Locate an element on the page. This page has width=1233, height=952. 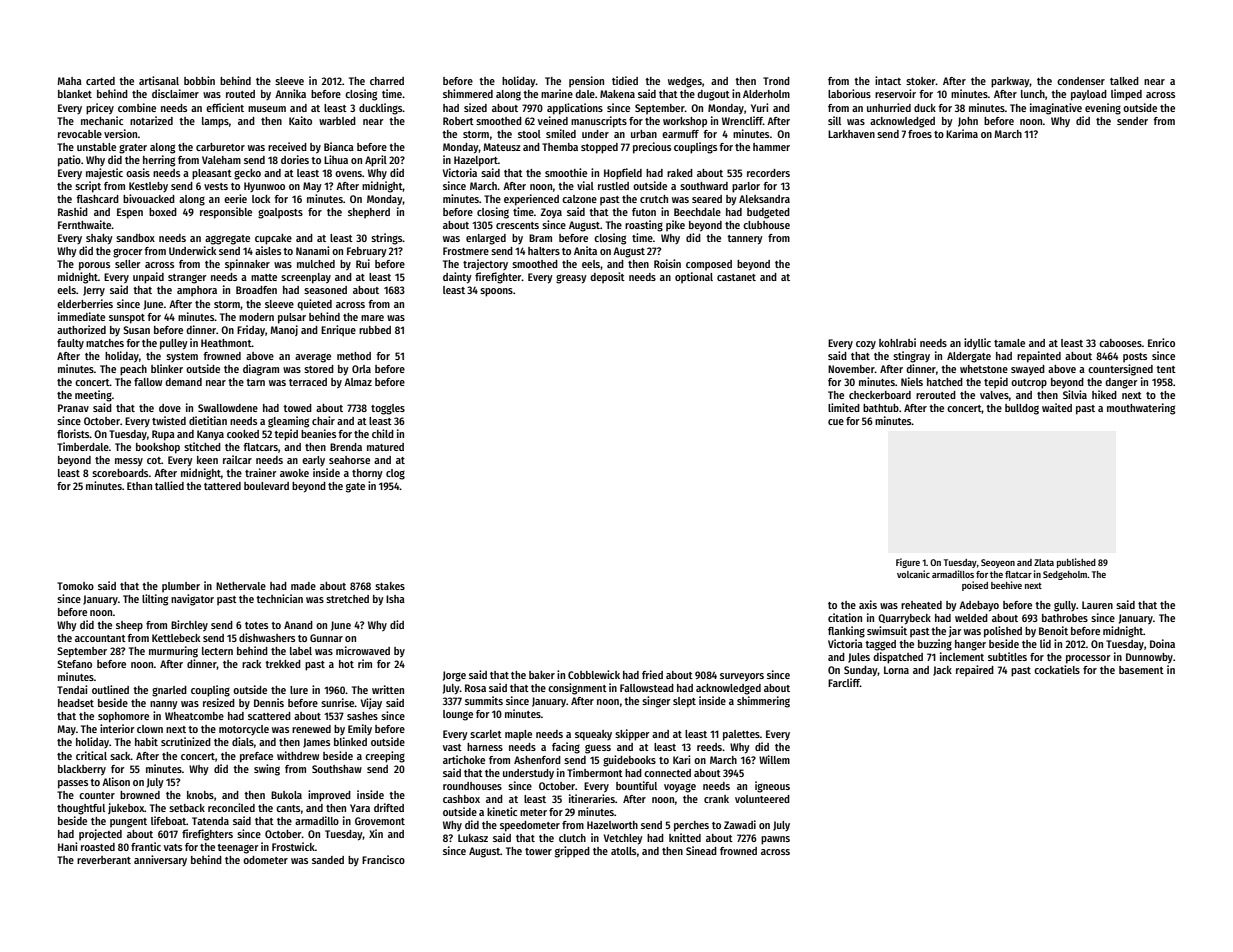
Sinead is located at coordinates (701, 850).
